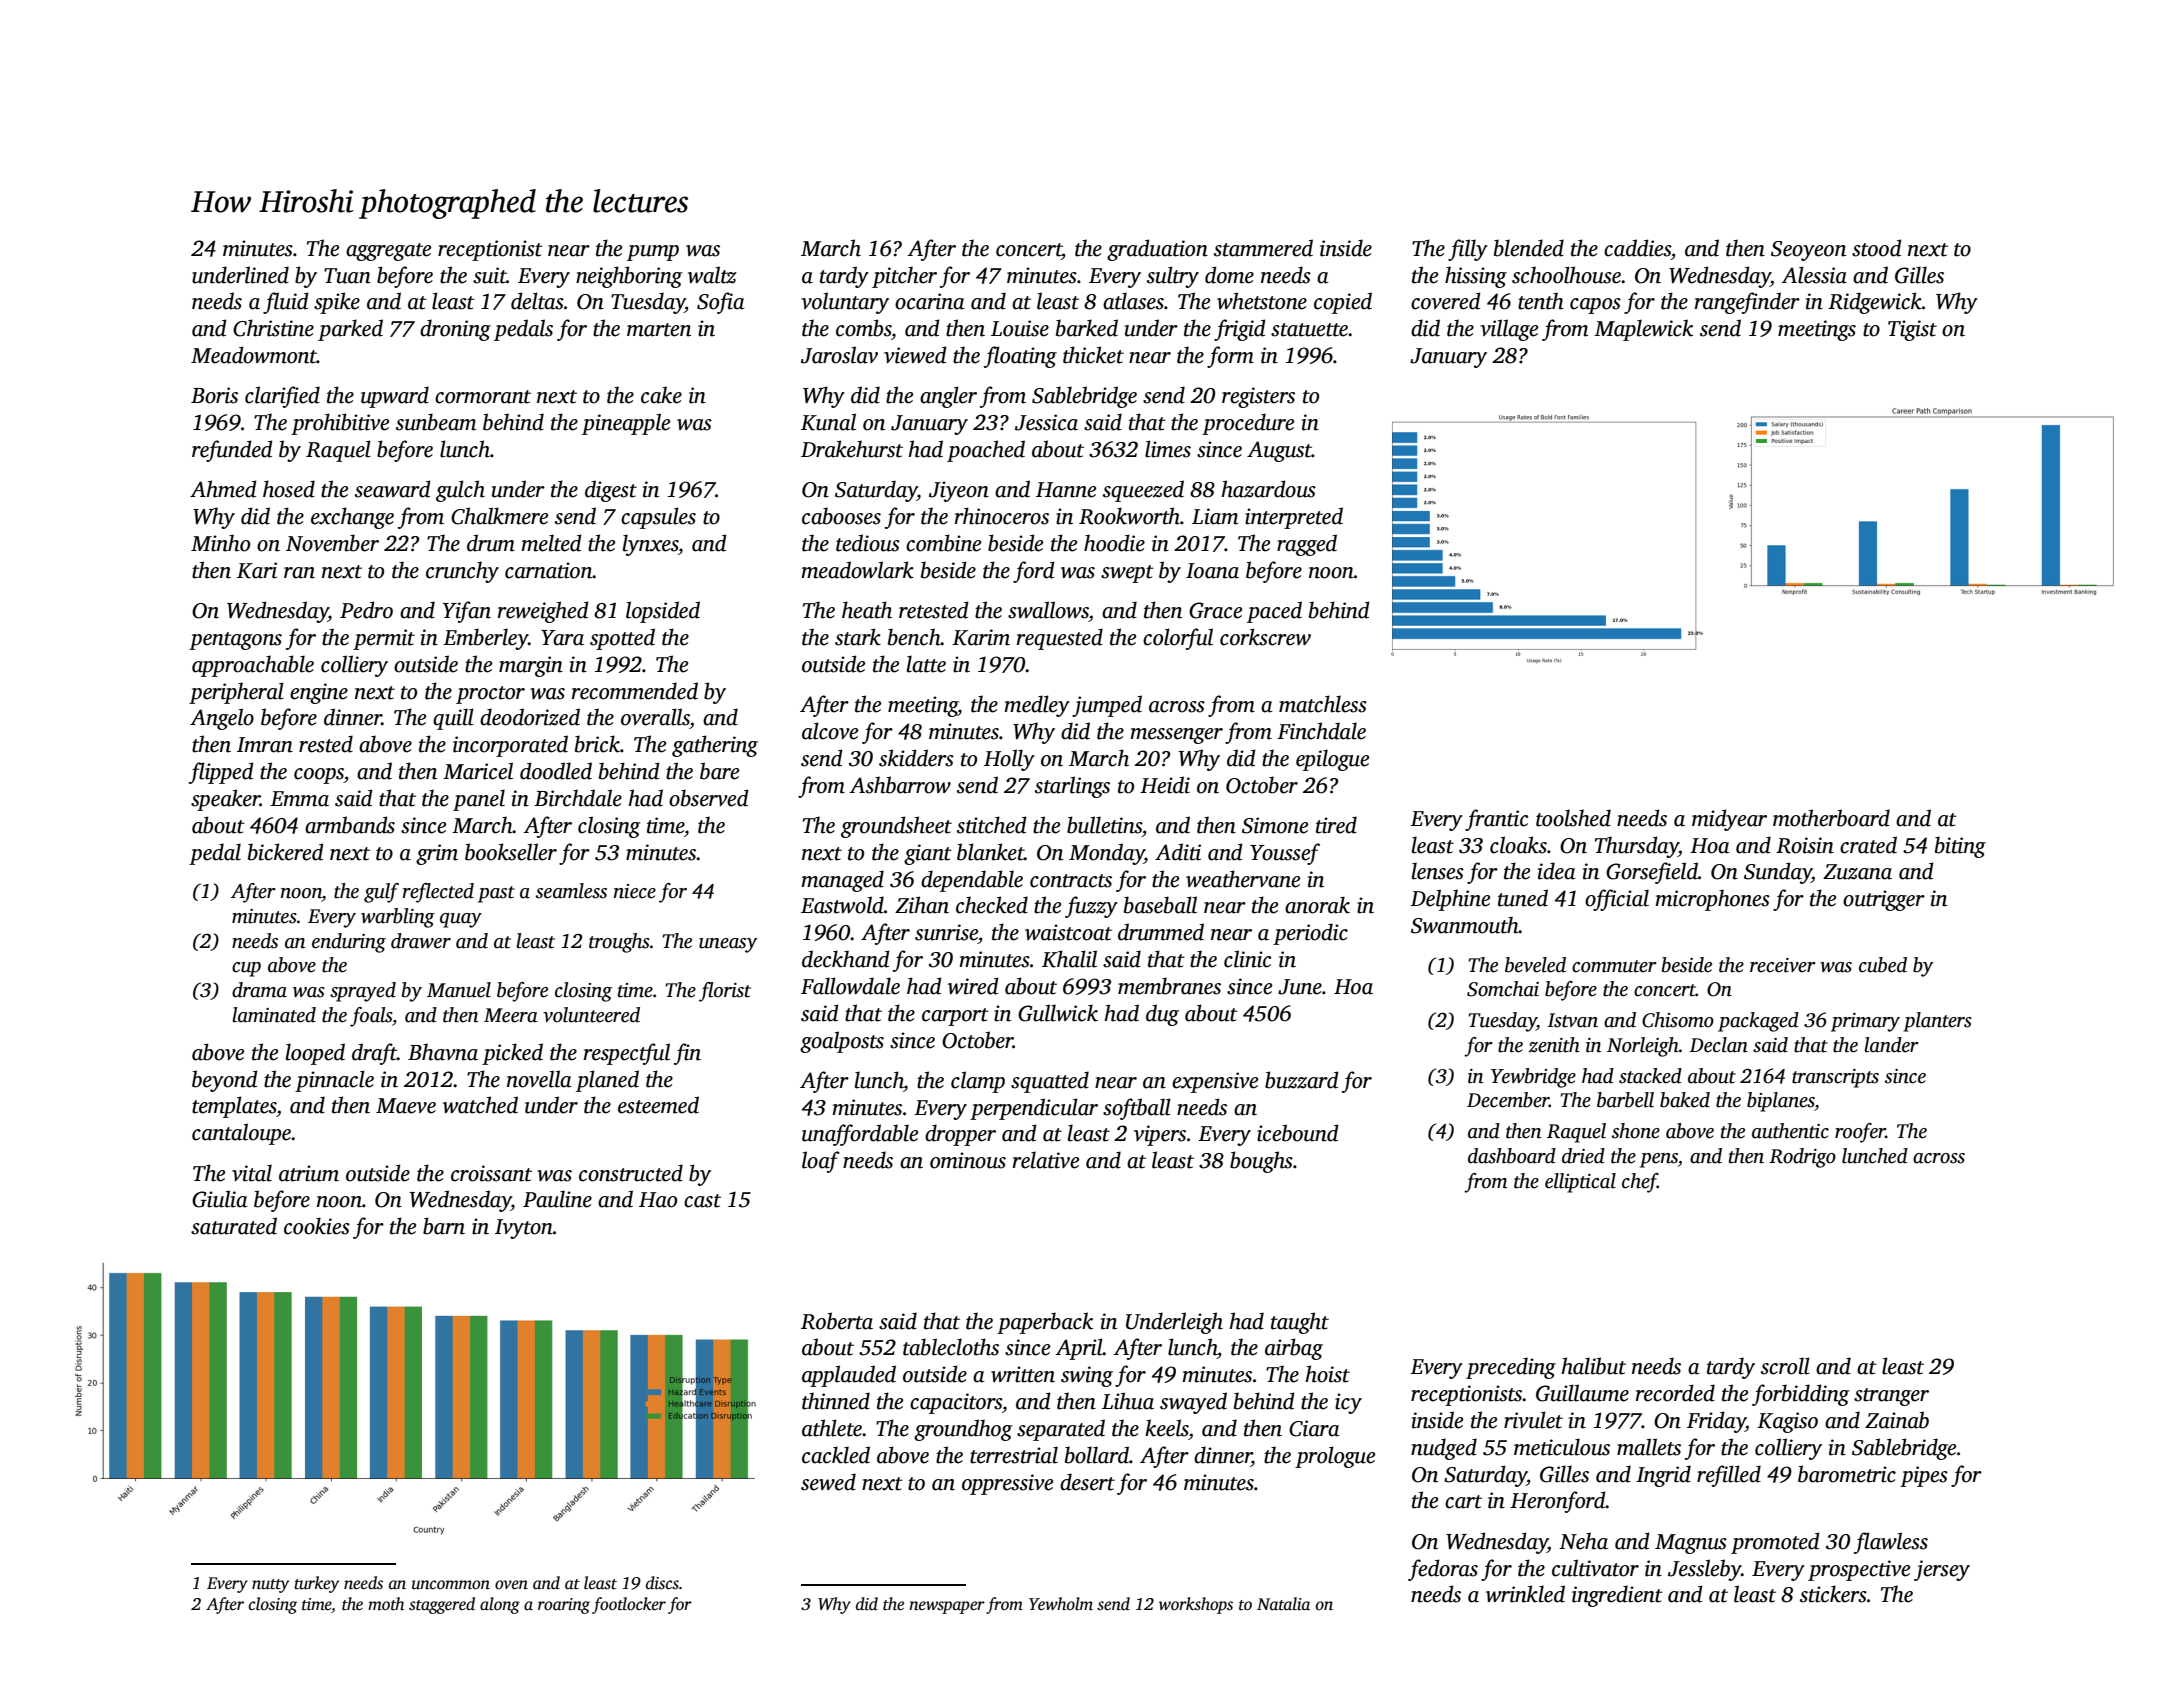  I want to click on angler, so click(948, 397).
